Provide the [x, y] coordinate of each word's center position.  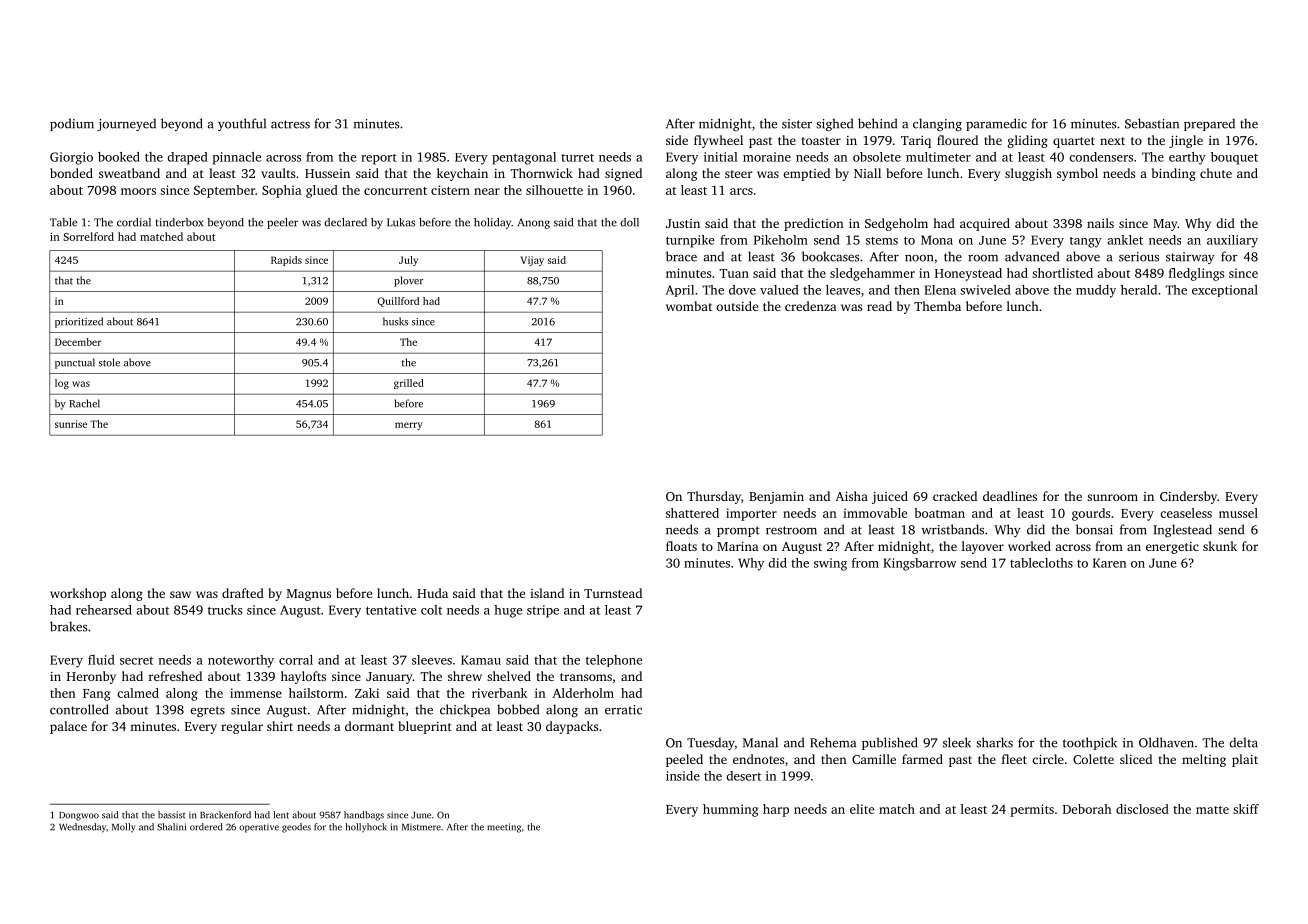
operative [259, 828]
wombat [689, 306]
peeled [684, 760]
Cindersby [1188, 497]
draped [187, 158]
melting [1204, 760]
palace [68, 727]
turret [577, 158]
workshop [78, 594]
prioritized [79, 322]
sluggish [1028, 174]
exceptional [1225, 291]
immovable [875, 513]
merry [409, 426]
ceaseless [1186, 513]
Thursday [714, 497]
